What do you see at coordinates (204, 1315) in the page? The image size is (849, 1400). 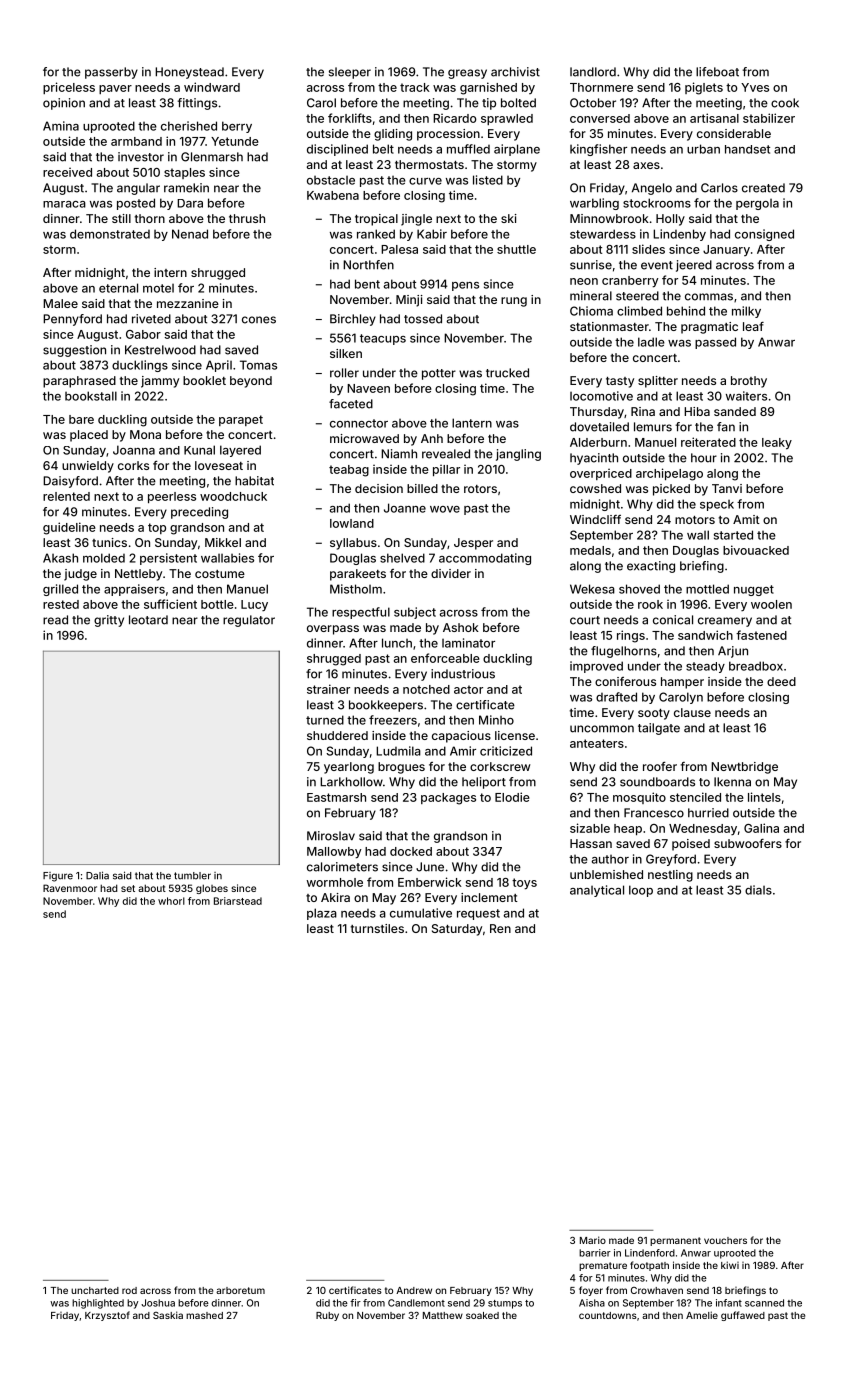 I see `mashed` at bounding box center [204, 1315].
